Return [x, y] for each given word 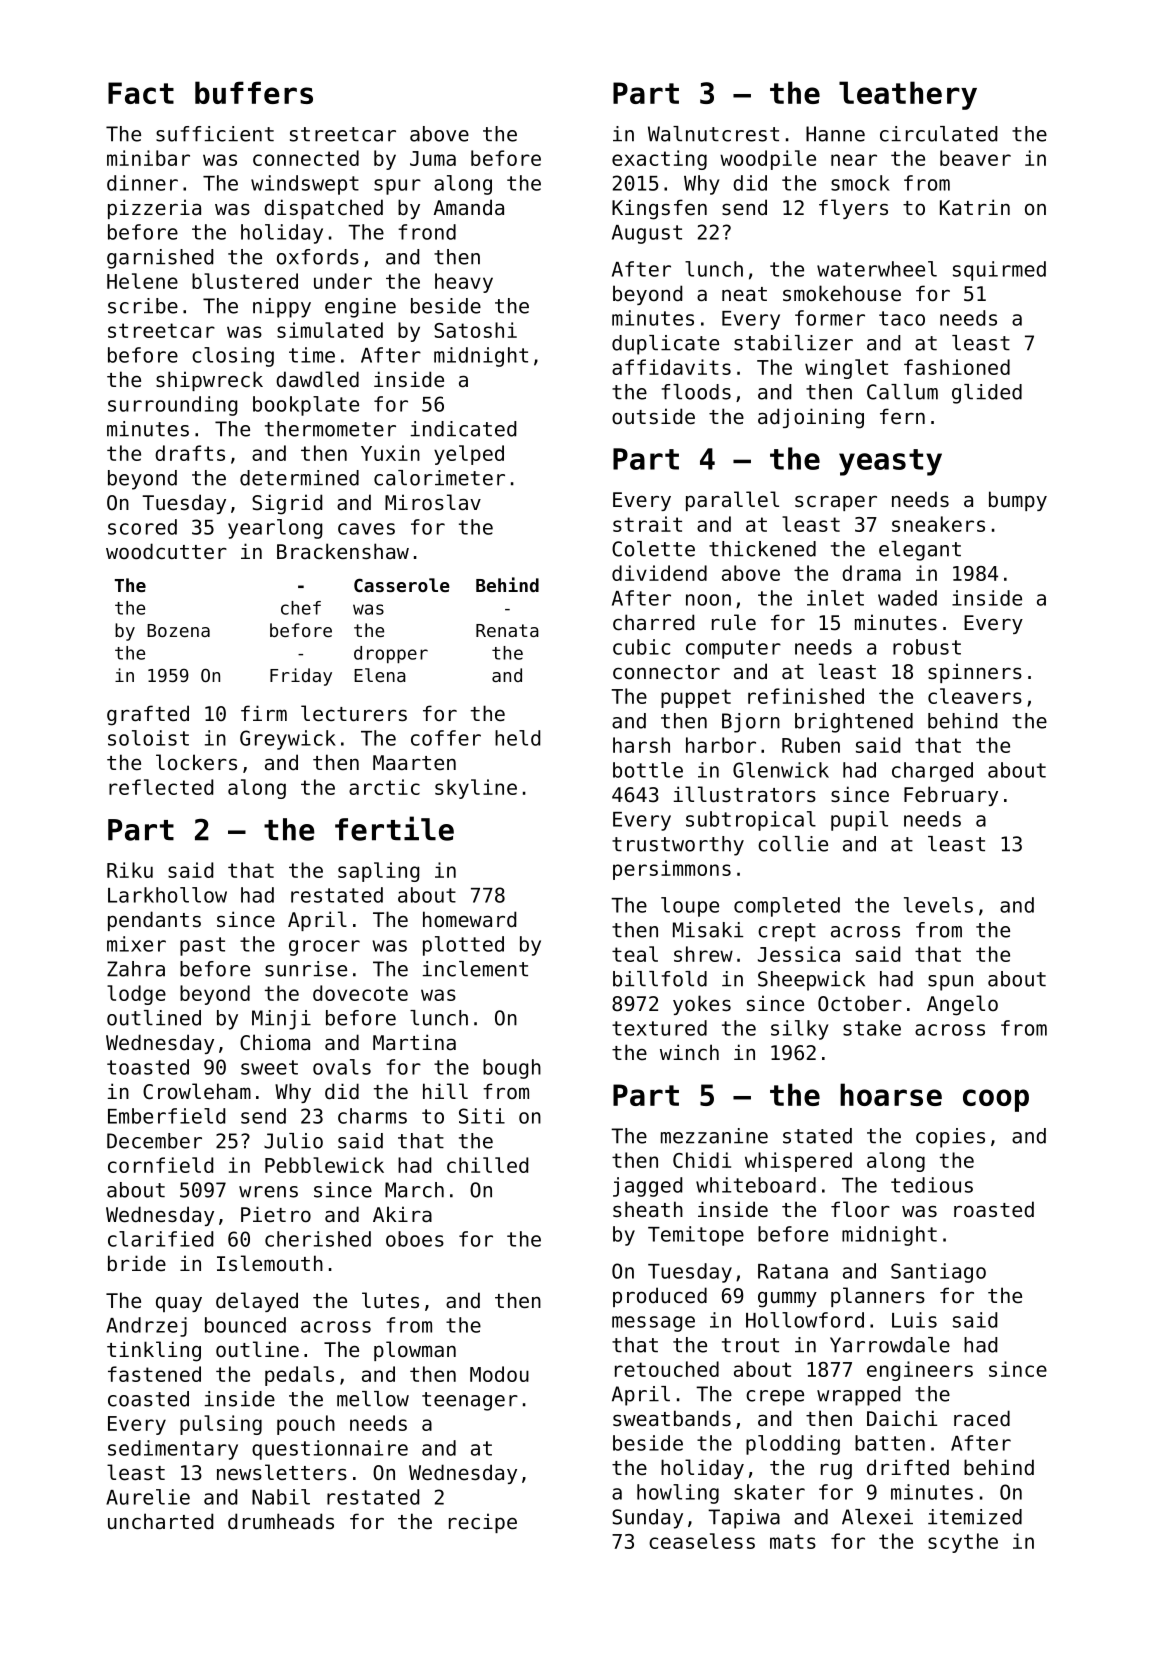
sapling [378, 872]
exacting [659, 160]
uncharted [160, 1521]
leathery [908, 95]
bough [512, 1069]
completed [787, 907]
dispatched [323, 209]
